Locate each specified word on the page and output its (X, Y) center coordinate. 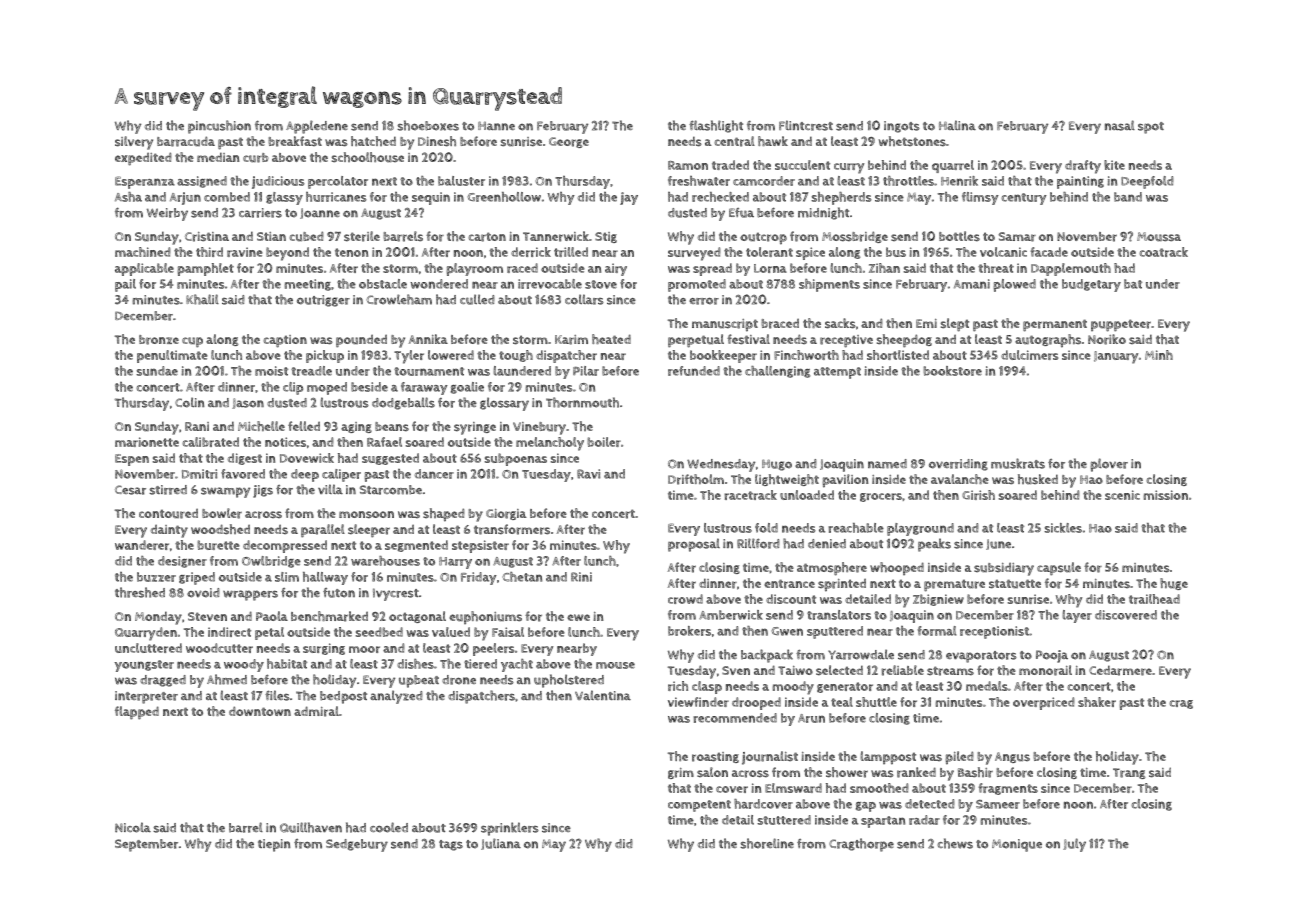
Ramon (688, 165)
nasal (1120, 125)
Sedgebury (357, 845)
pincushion (219, 127)
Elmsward (793, 788)
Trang (1129, 773)
